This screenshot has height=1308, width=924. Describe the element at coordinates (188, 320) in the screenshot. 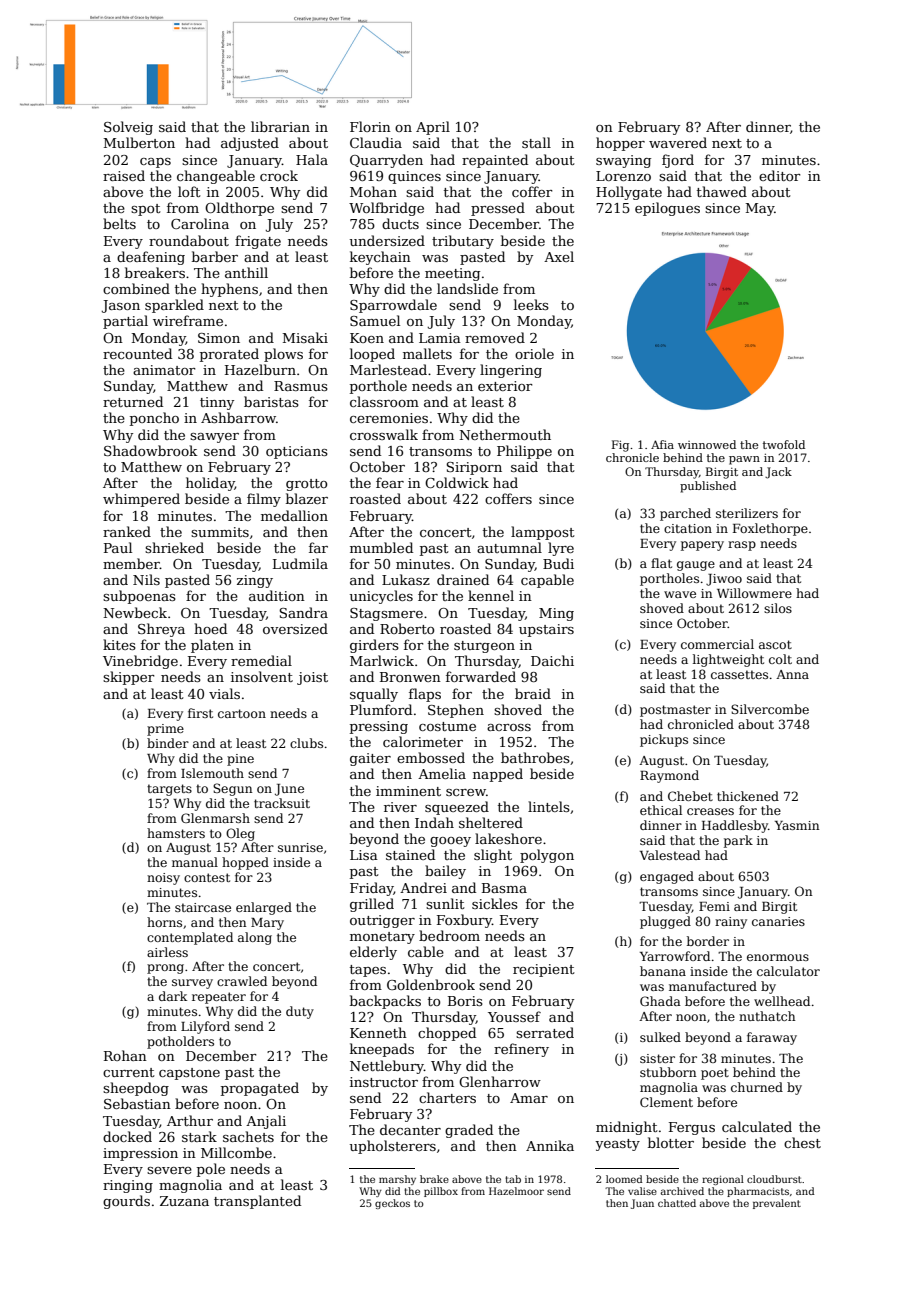

I see `wireframe` at that location.
